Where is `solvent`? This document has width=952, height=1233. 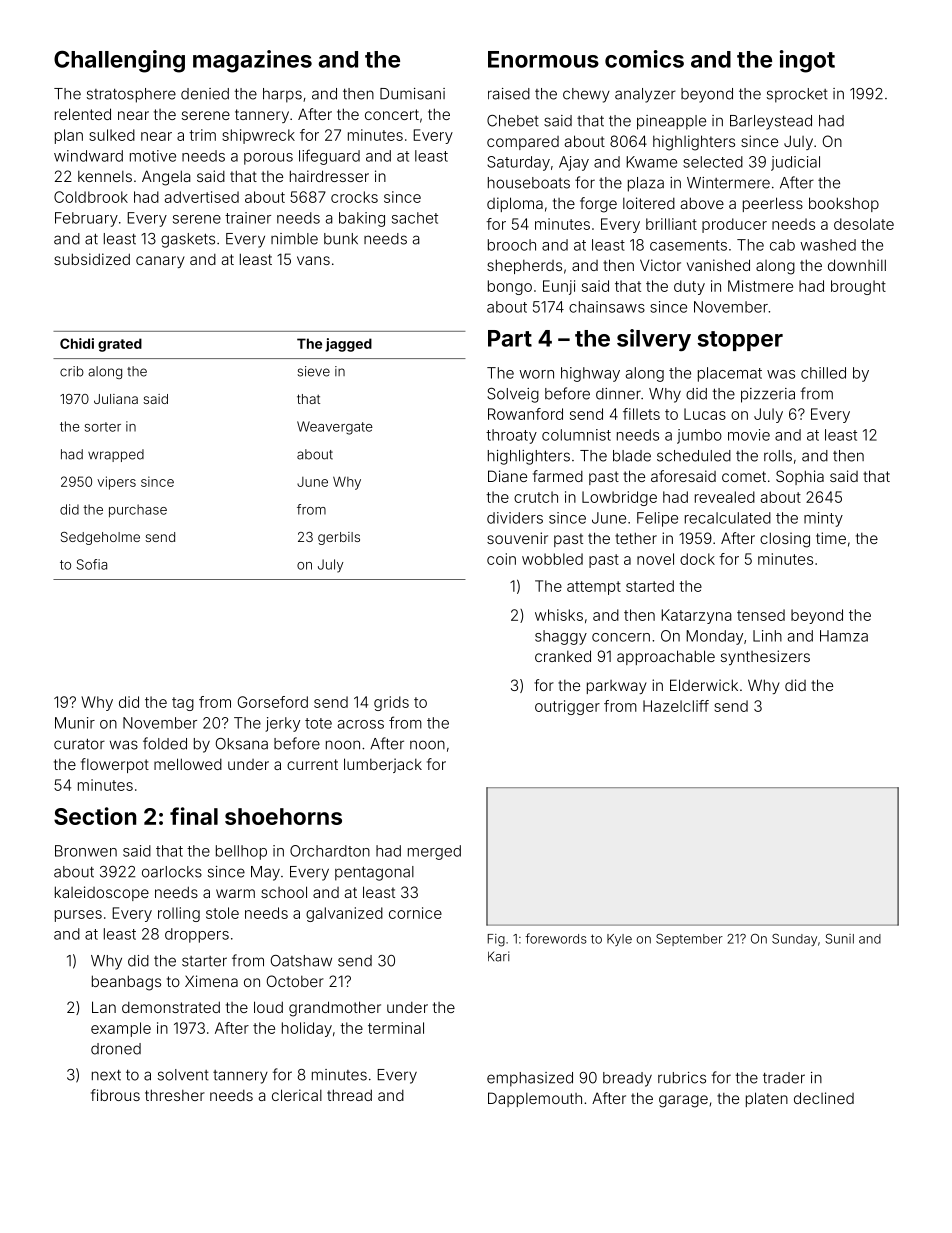
solvent is located at coordinates (183, 1075).
